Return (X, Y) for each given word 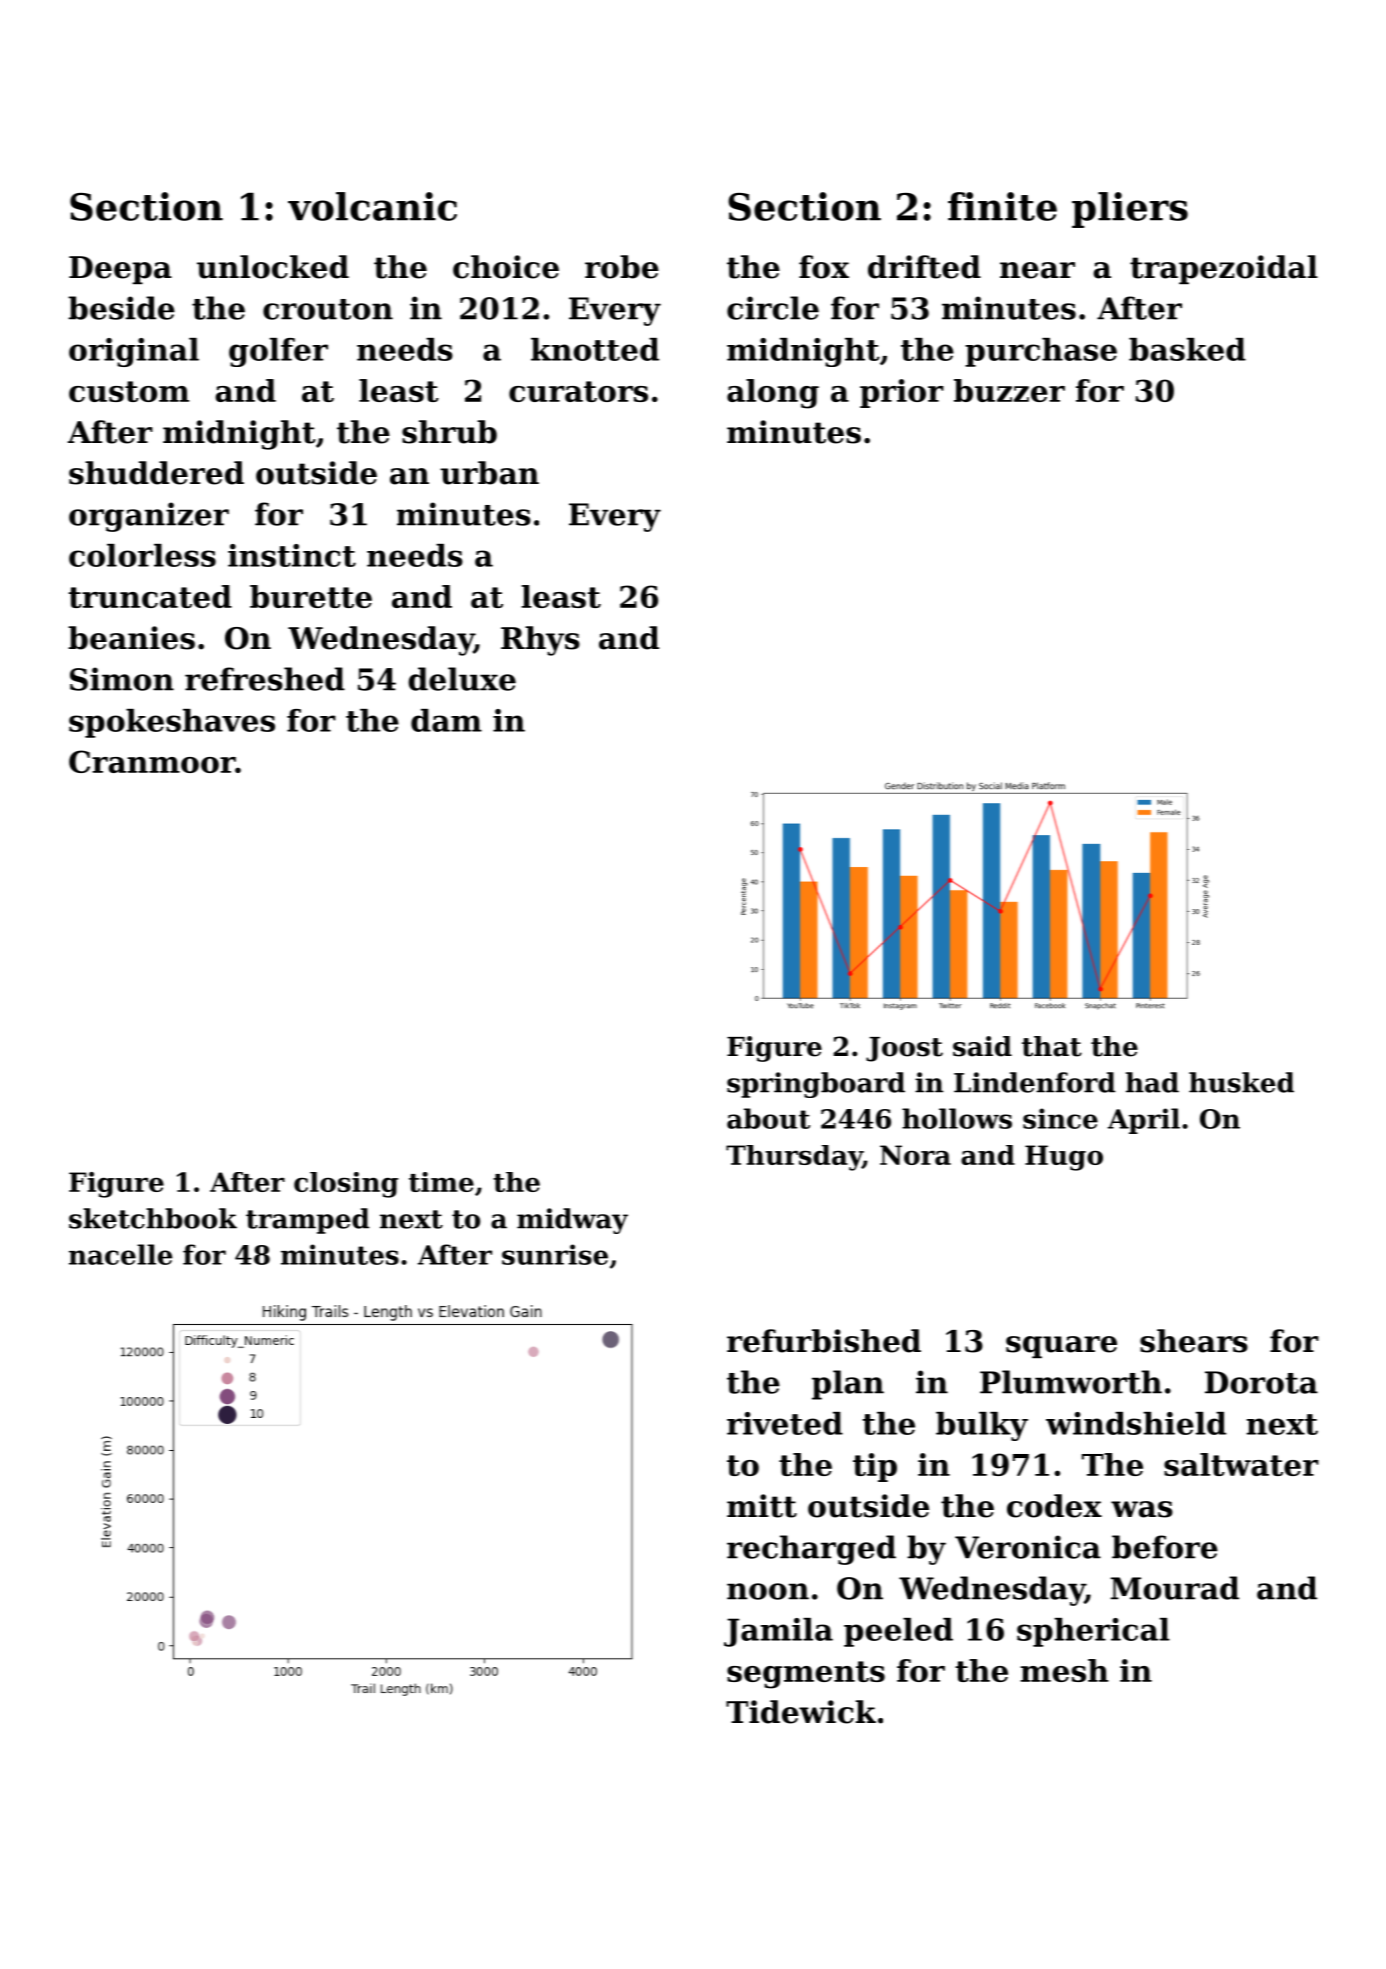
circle (773, 308)
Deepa (120, 270)
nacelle (120, 1254)
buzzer (1009, 390)
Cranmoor (152, 761)
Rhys (540, 641)
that (1052, 1046)
